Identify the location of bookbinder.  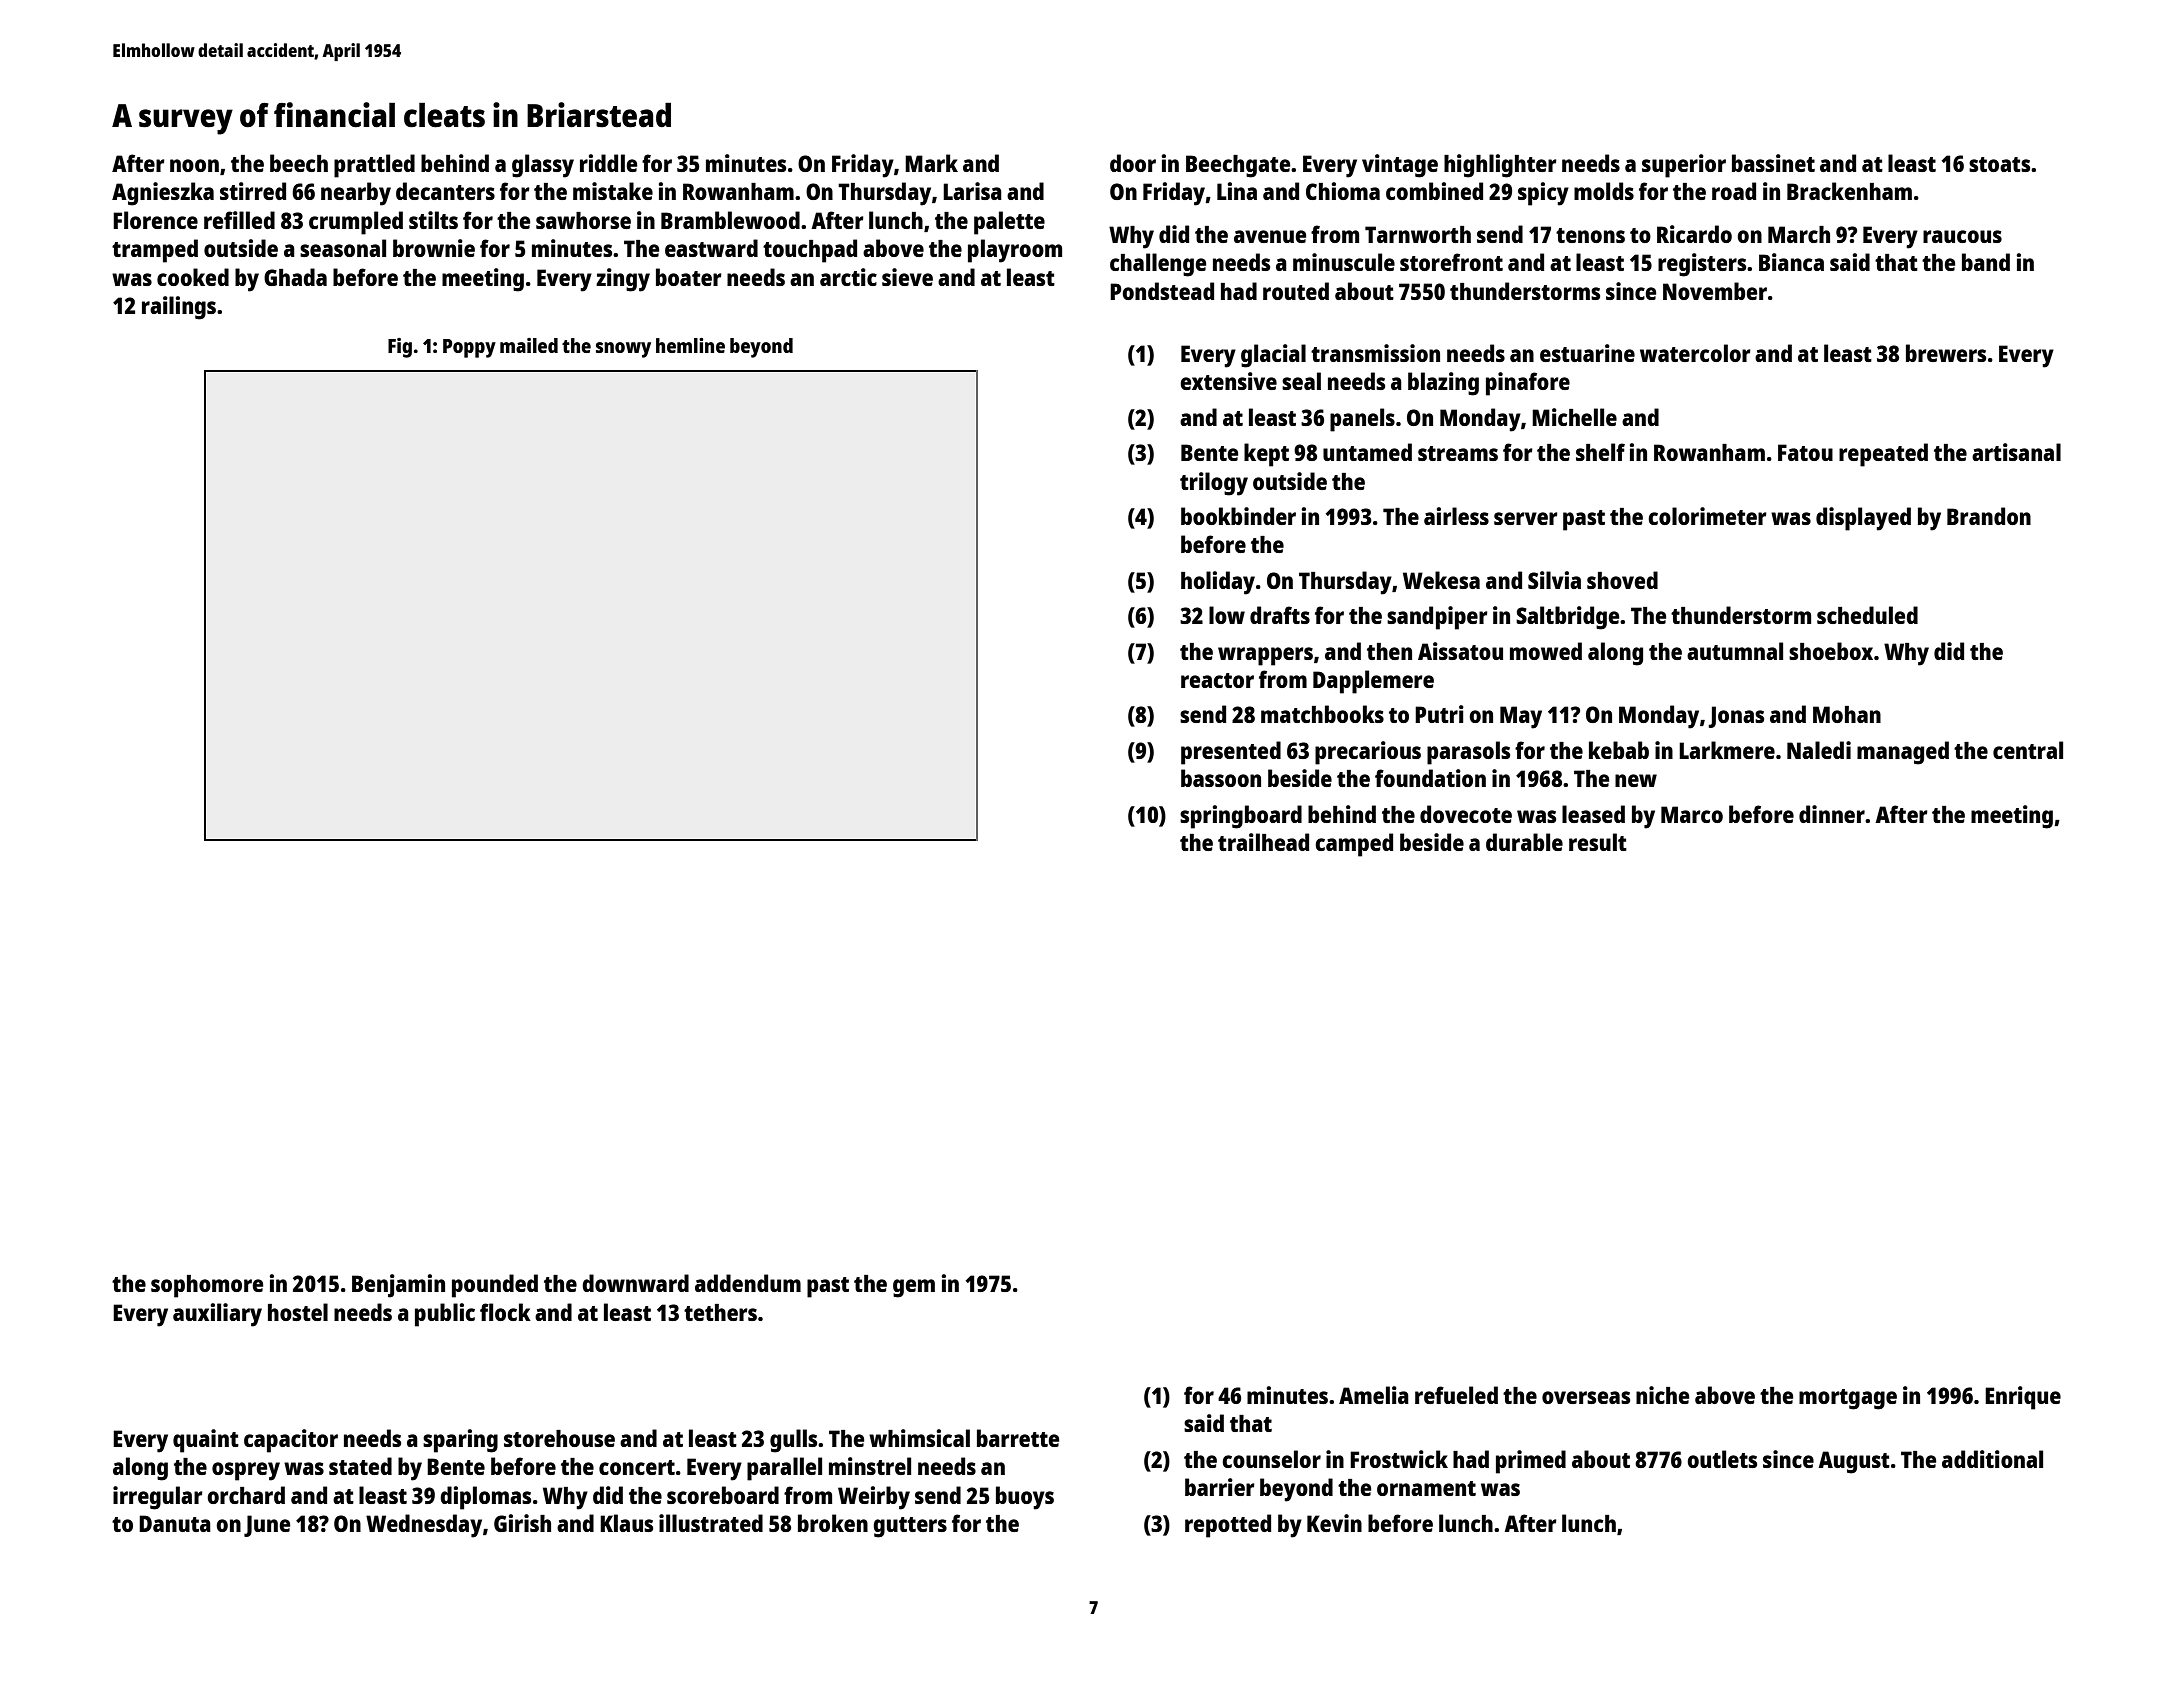
(1238, 516).
